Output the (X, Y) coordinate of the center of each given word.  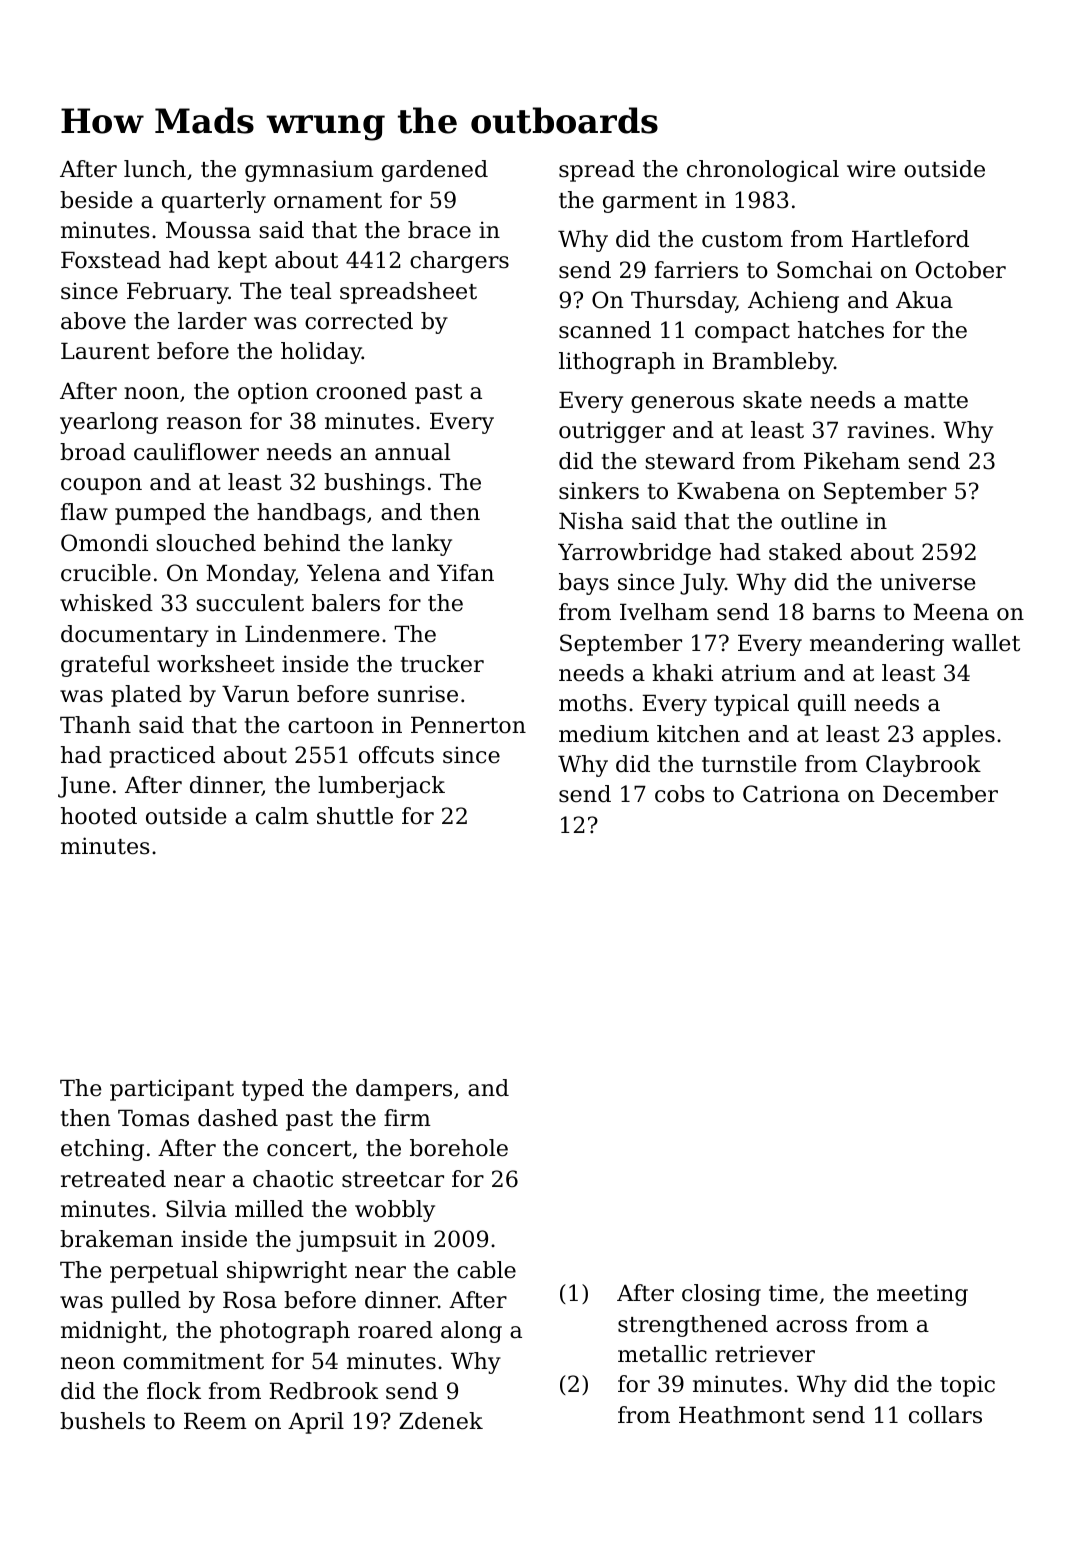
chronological (763, 171)
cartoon (331, 726)
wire (871, 169)
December (940, 794)
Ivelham (664, 612)
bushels (102, 1421)
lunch (155, 169)
